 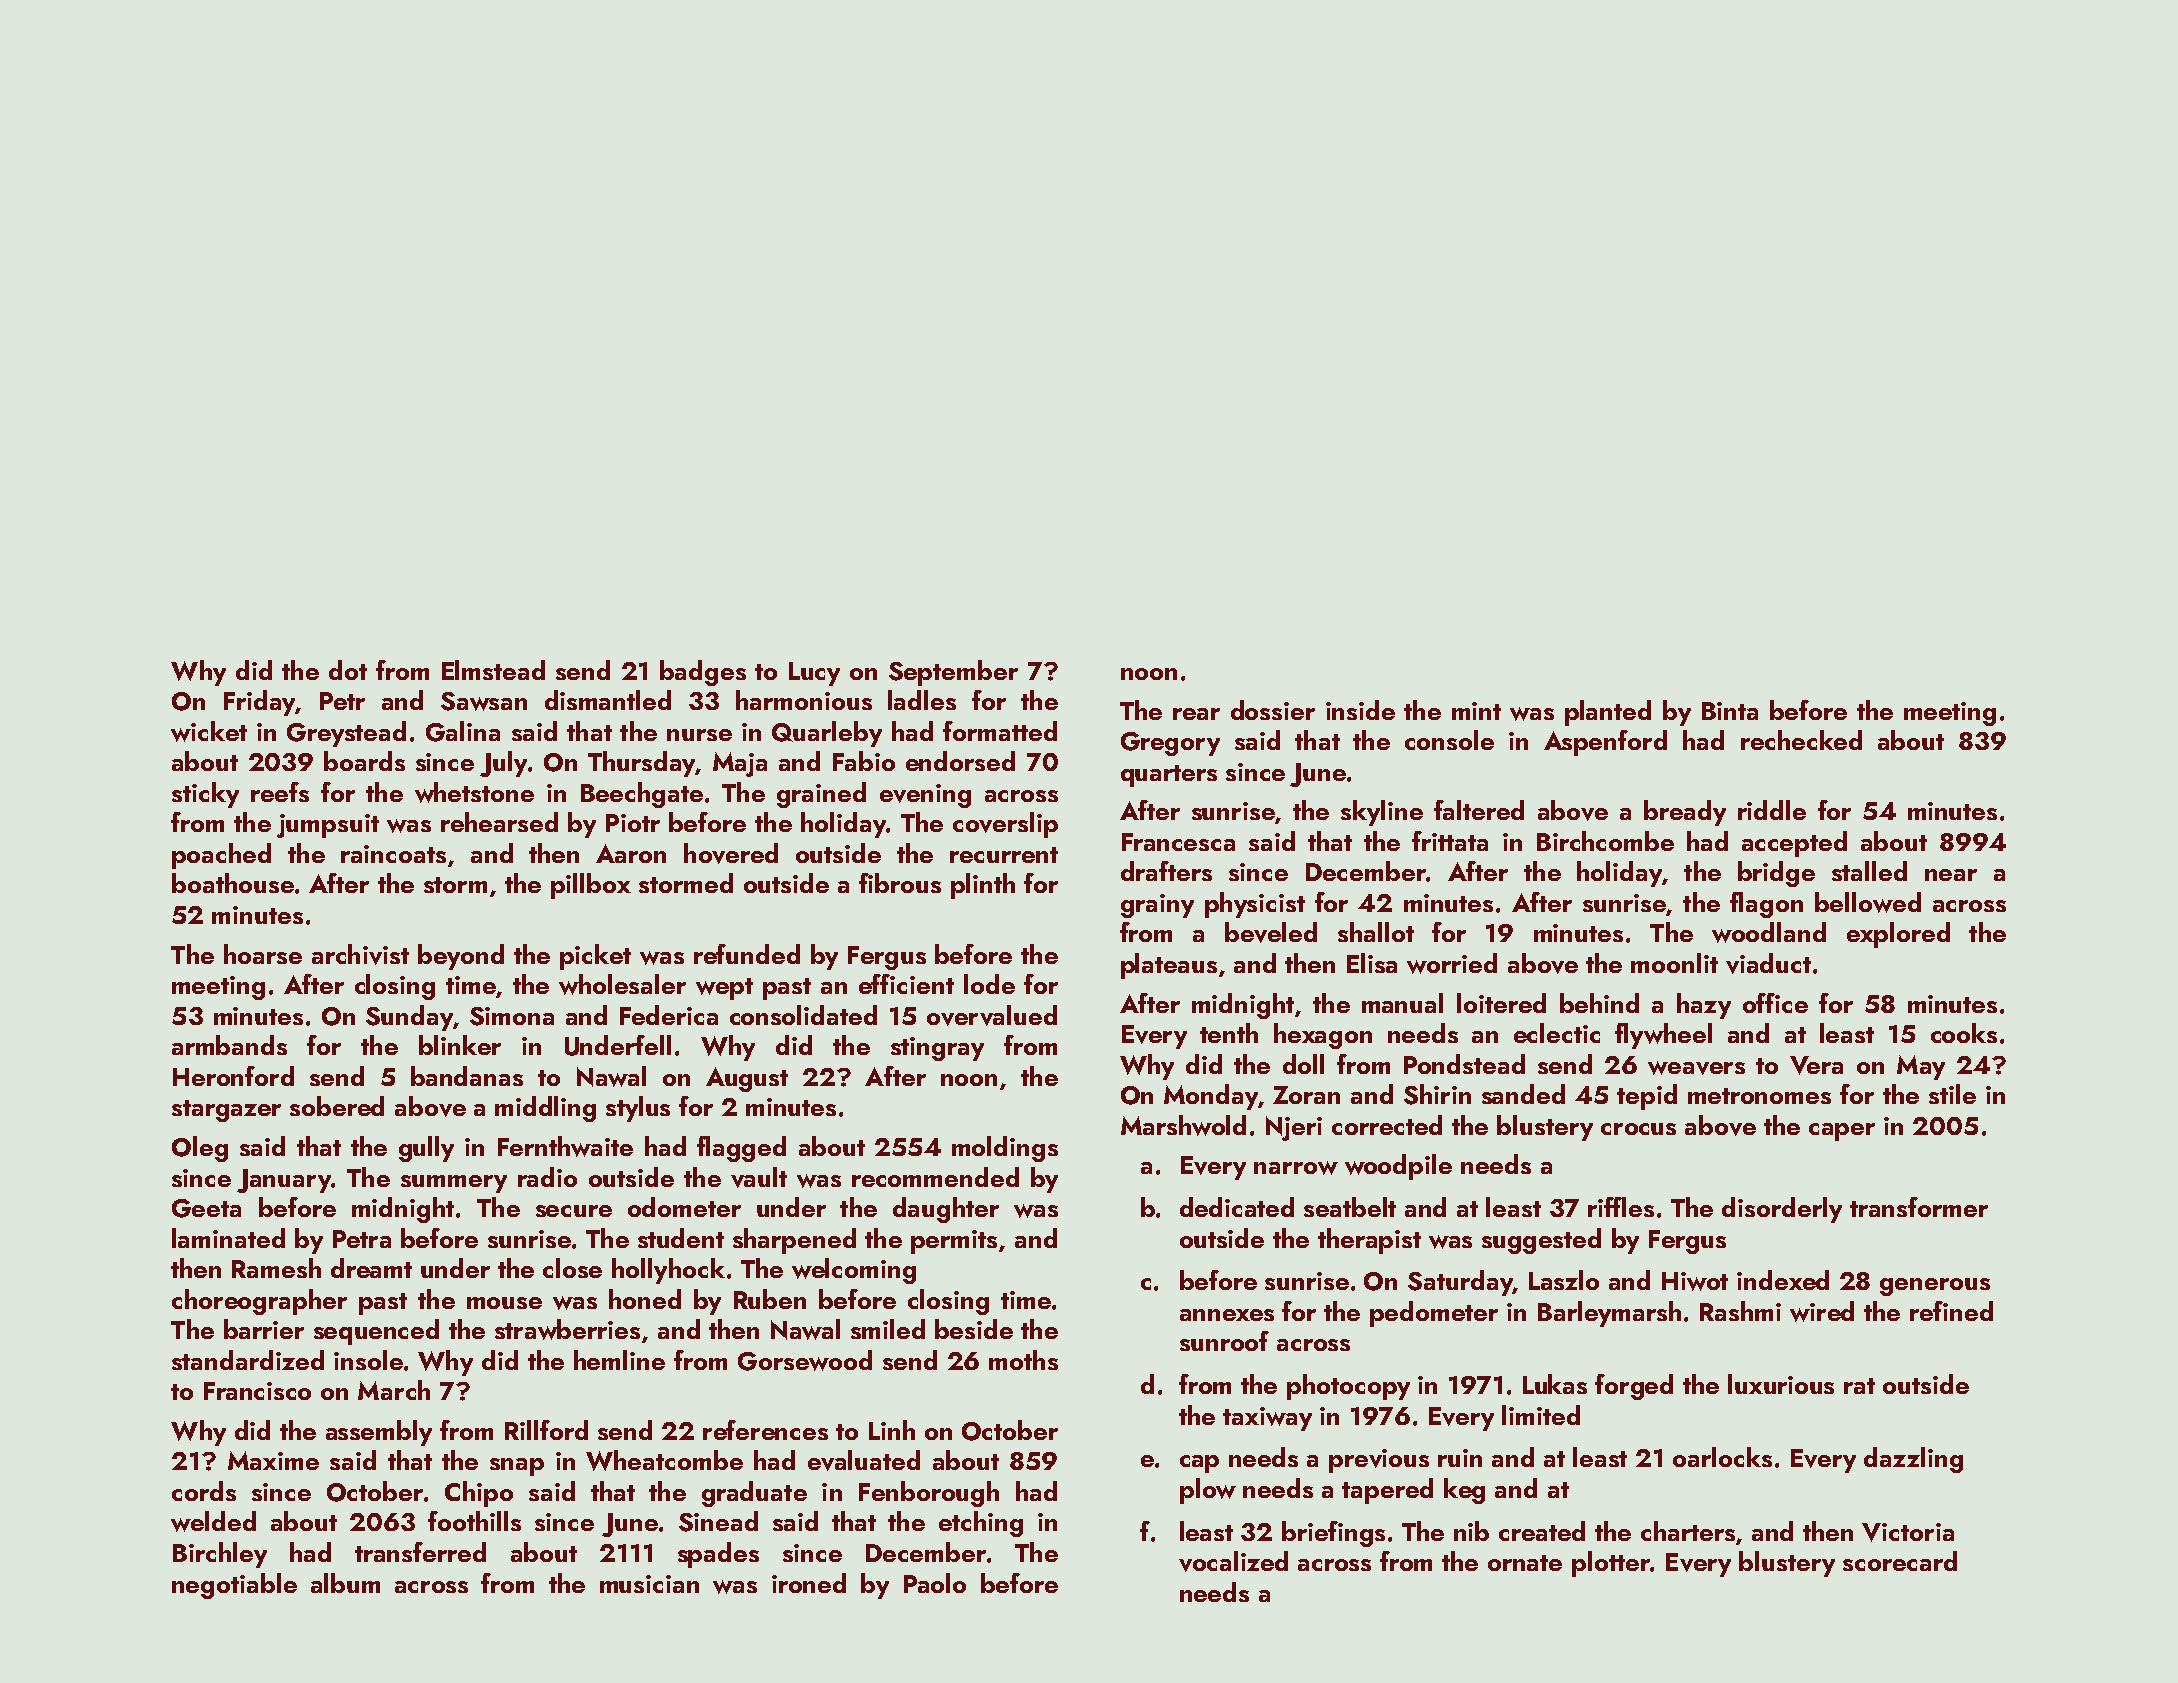 What do you see at coordinates (935, 1583) in the image?
I see `Paolo` at bounding box center [935, 1583].
